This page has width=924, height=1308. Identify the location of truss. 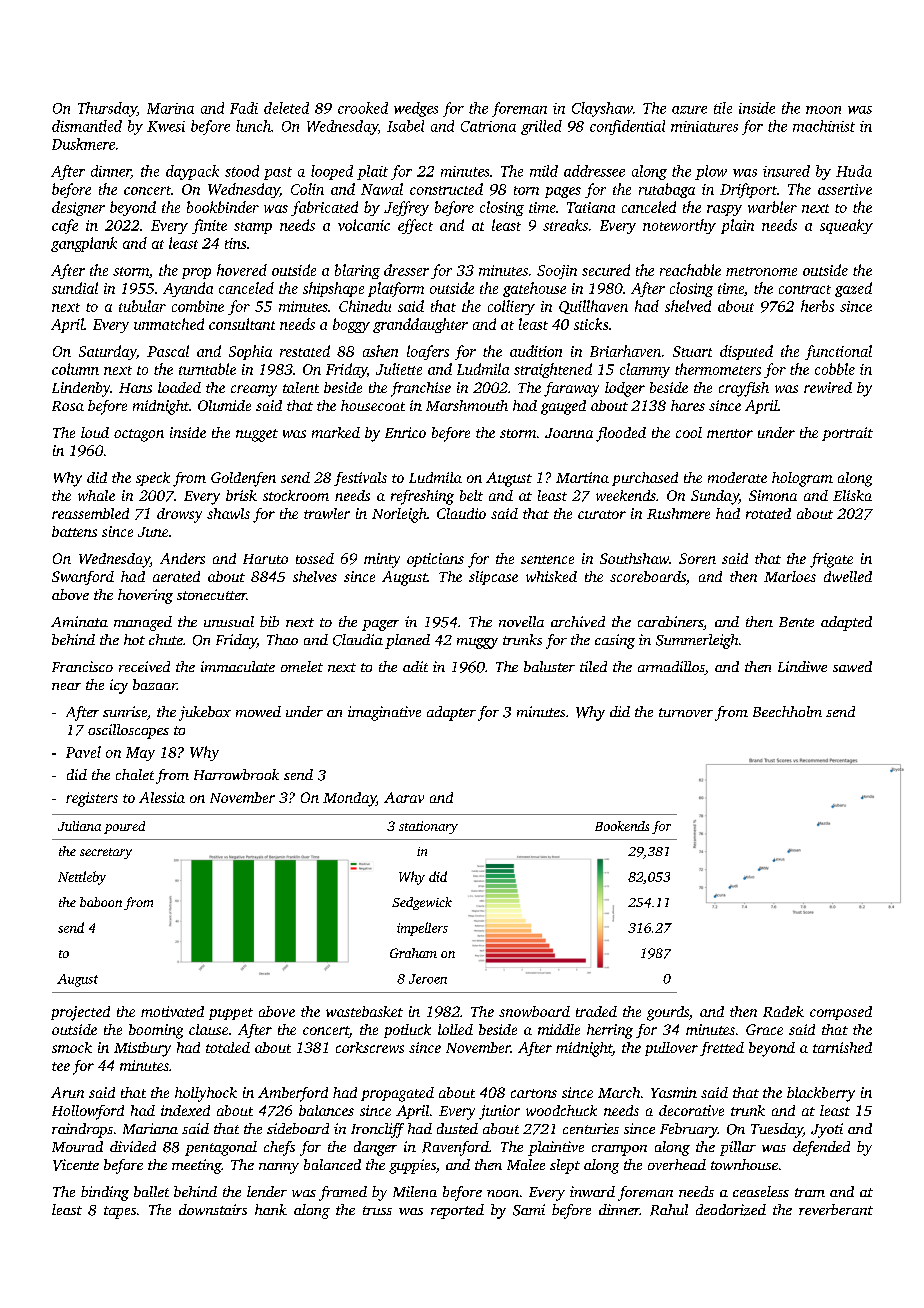
(377, 1210).
